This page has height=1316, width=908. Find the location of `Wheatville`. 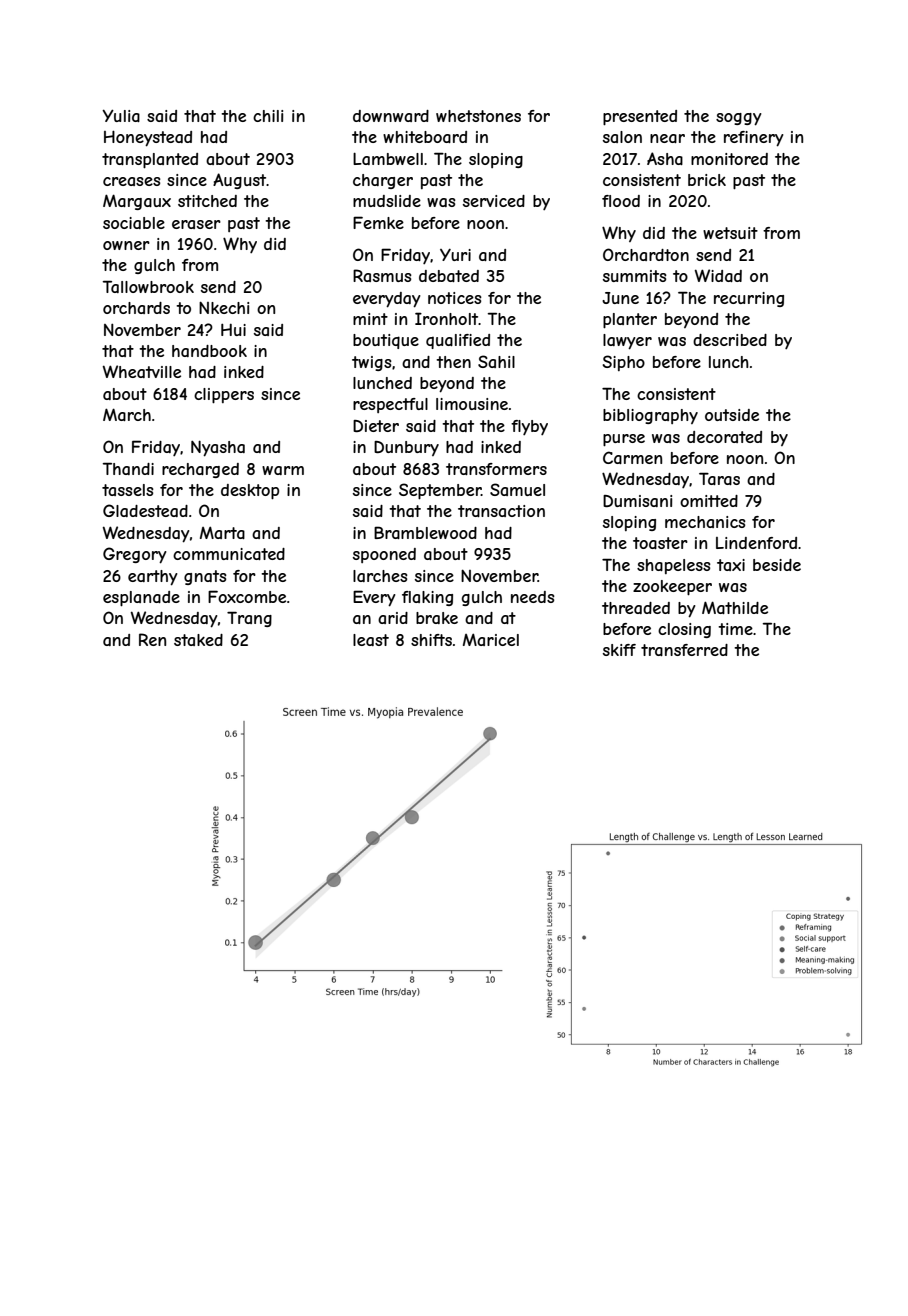

Wheatville is located at coordinates (142, 371).
